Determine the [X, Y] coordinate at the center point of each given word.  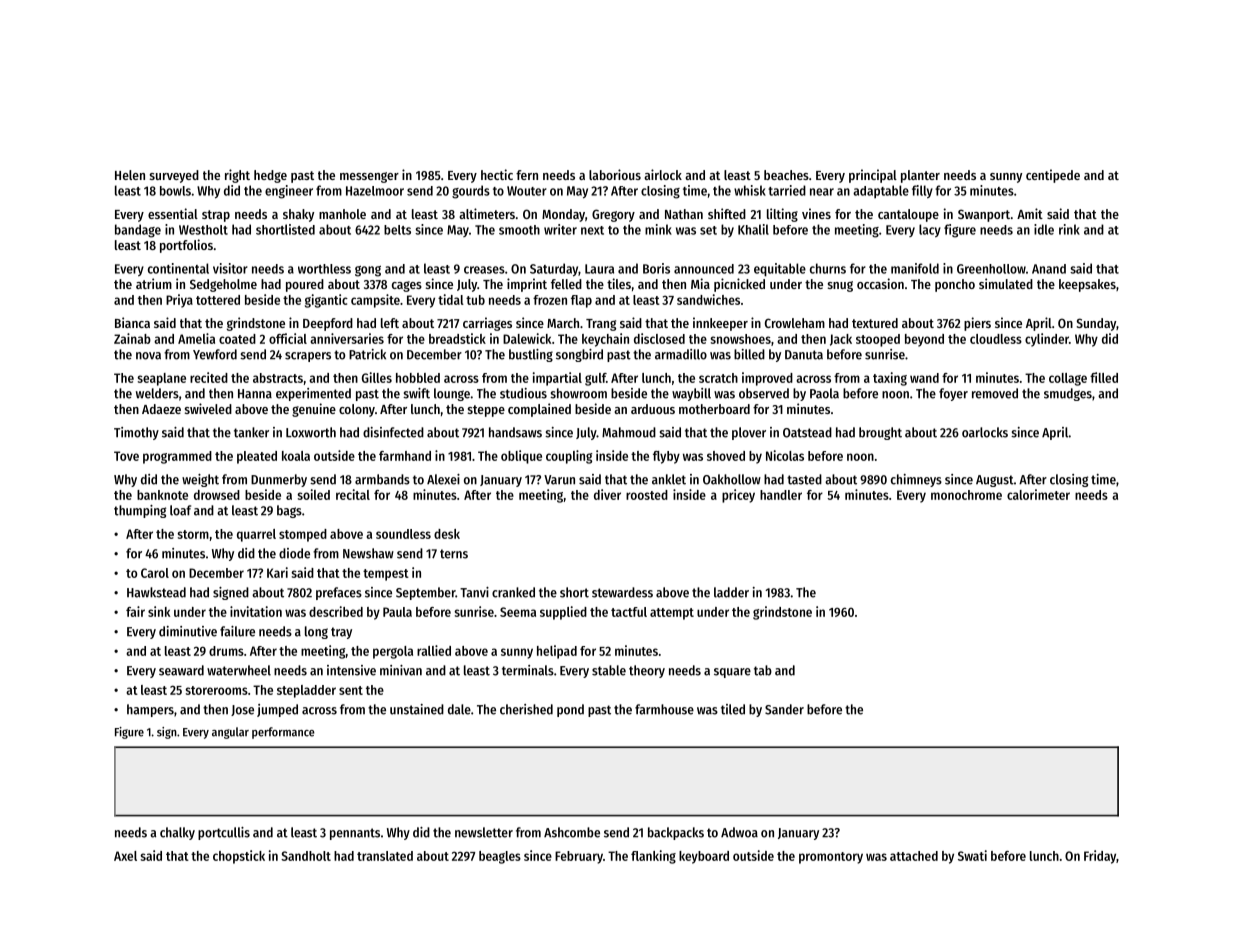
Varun [559, 480]
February [579, 857]
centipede [1053, 176]
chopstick [239, 857]
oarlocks [985, 432]
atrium [154, 283]
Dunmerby [279, 480]
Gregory [613, 215]
